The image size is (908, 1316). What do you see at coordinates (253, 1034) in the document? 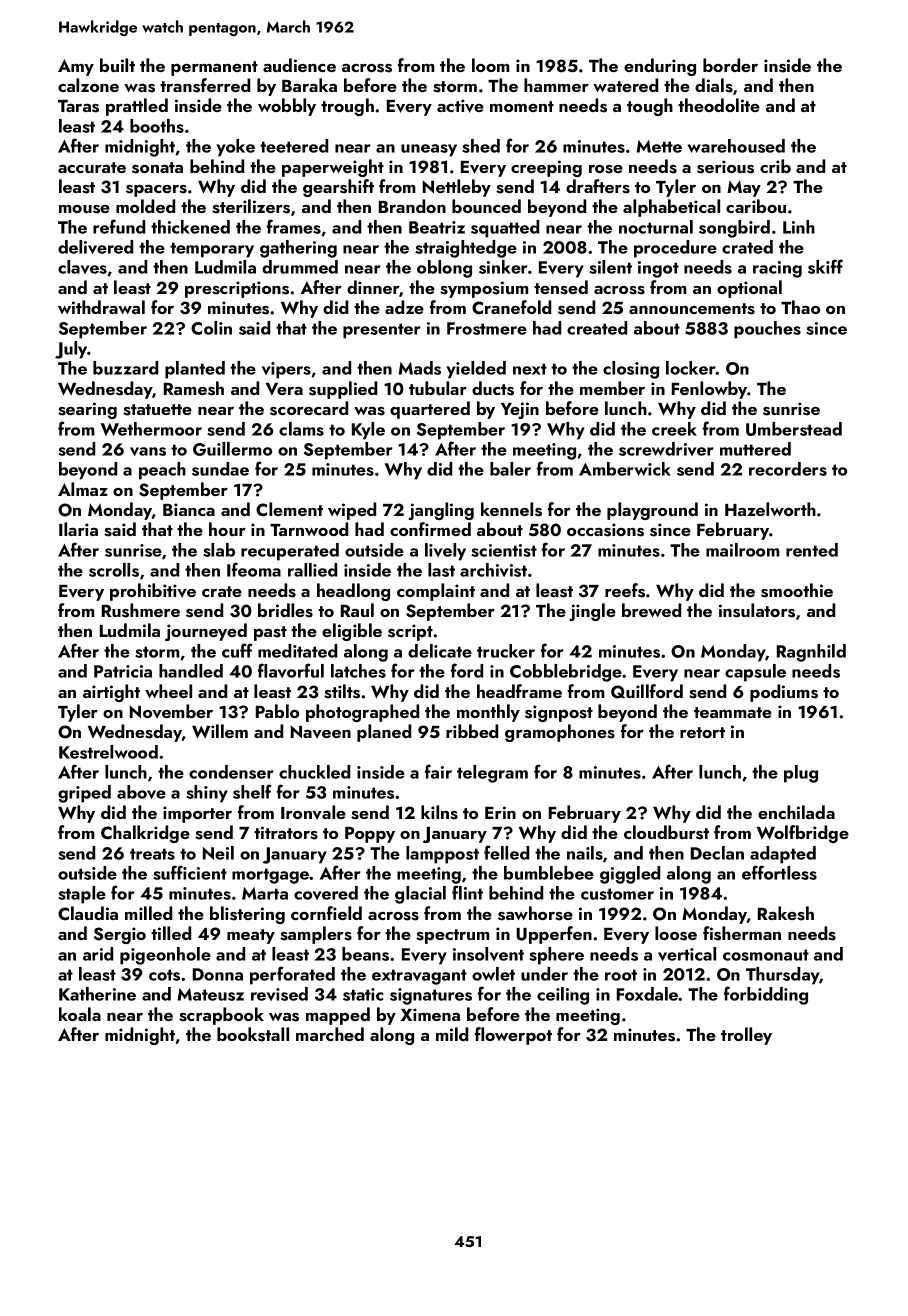
I see `bookstall` at bounding box center [253, 1034].
